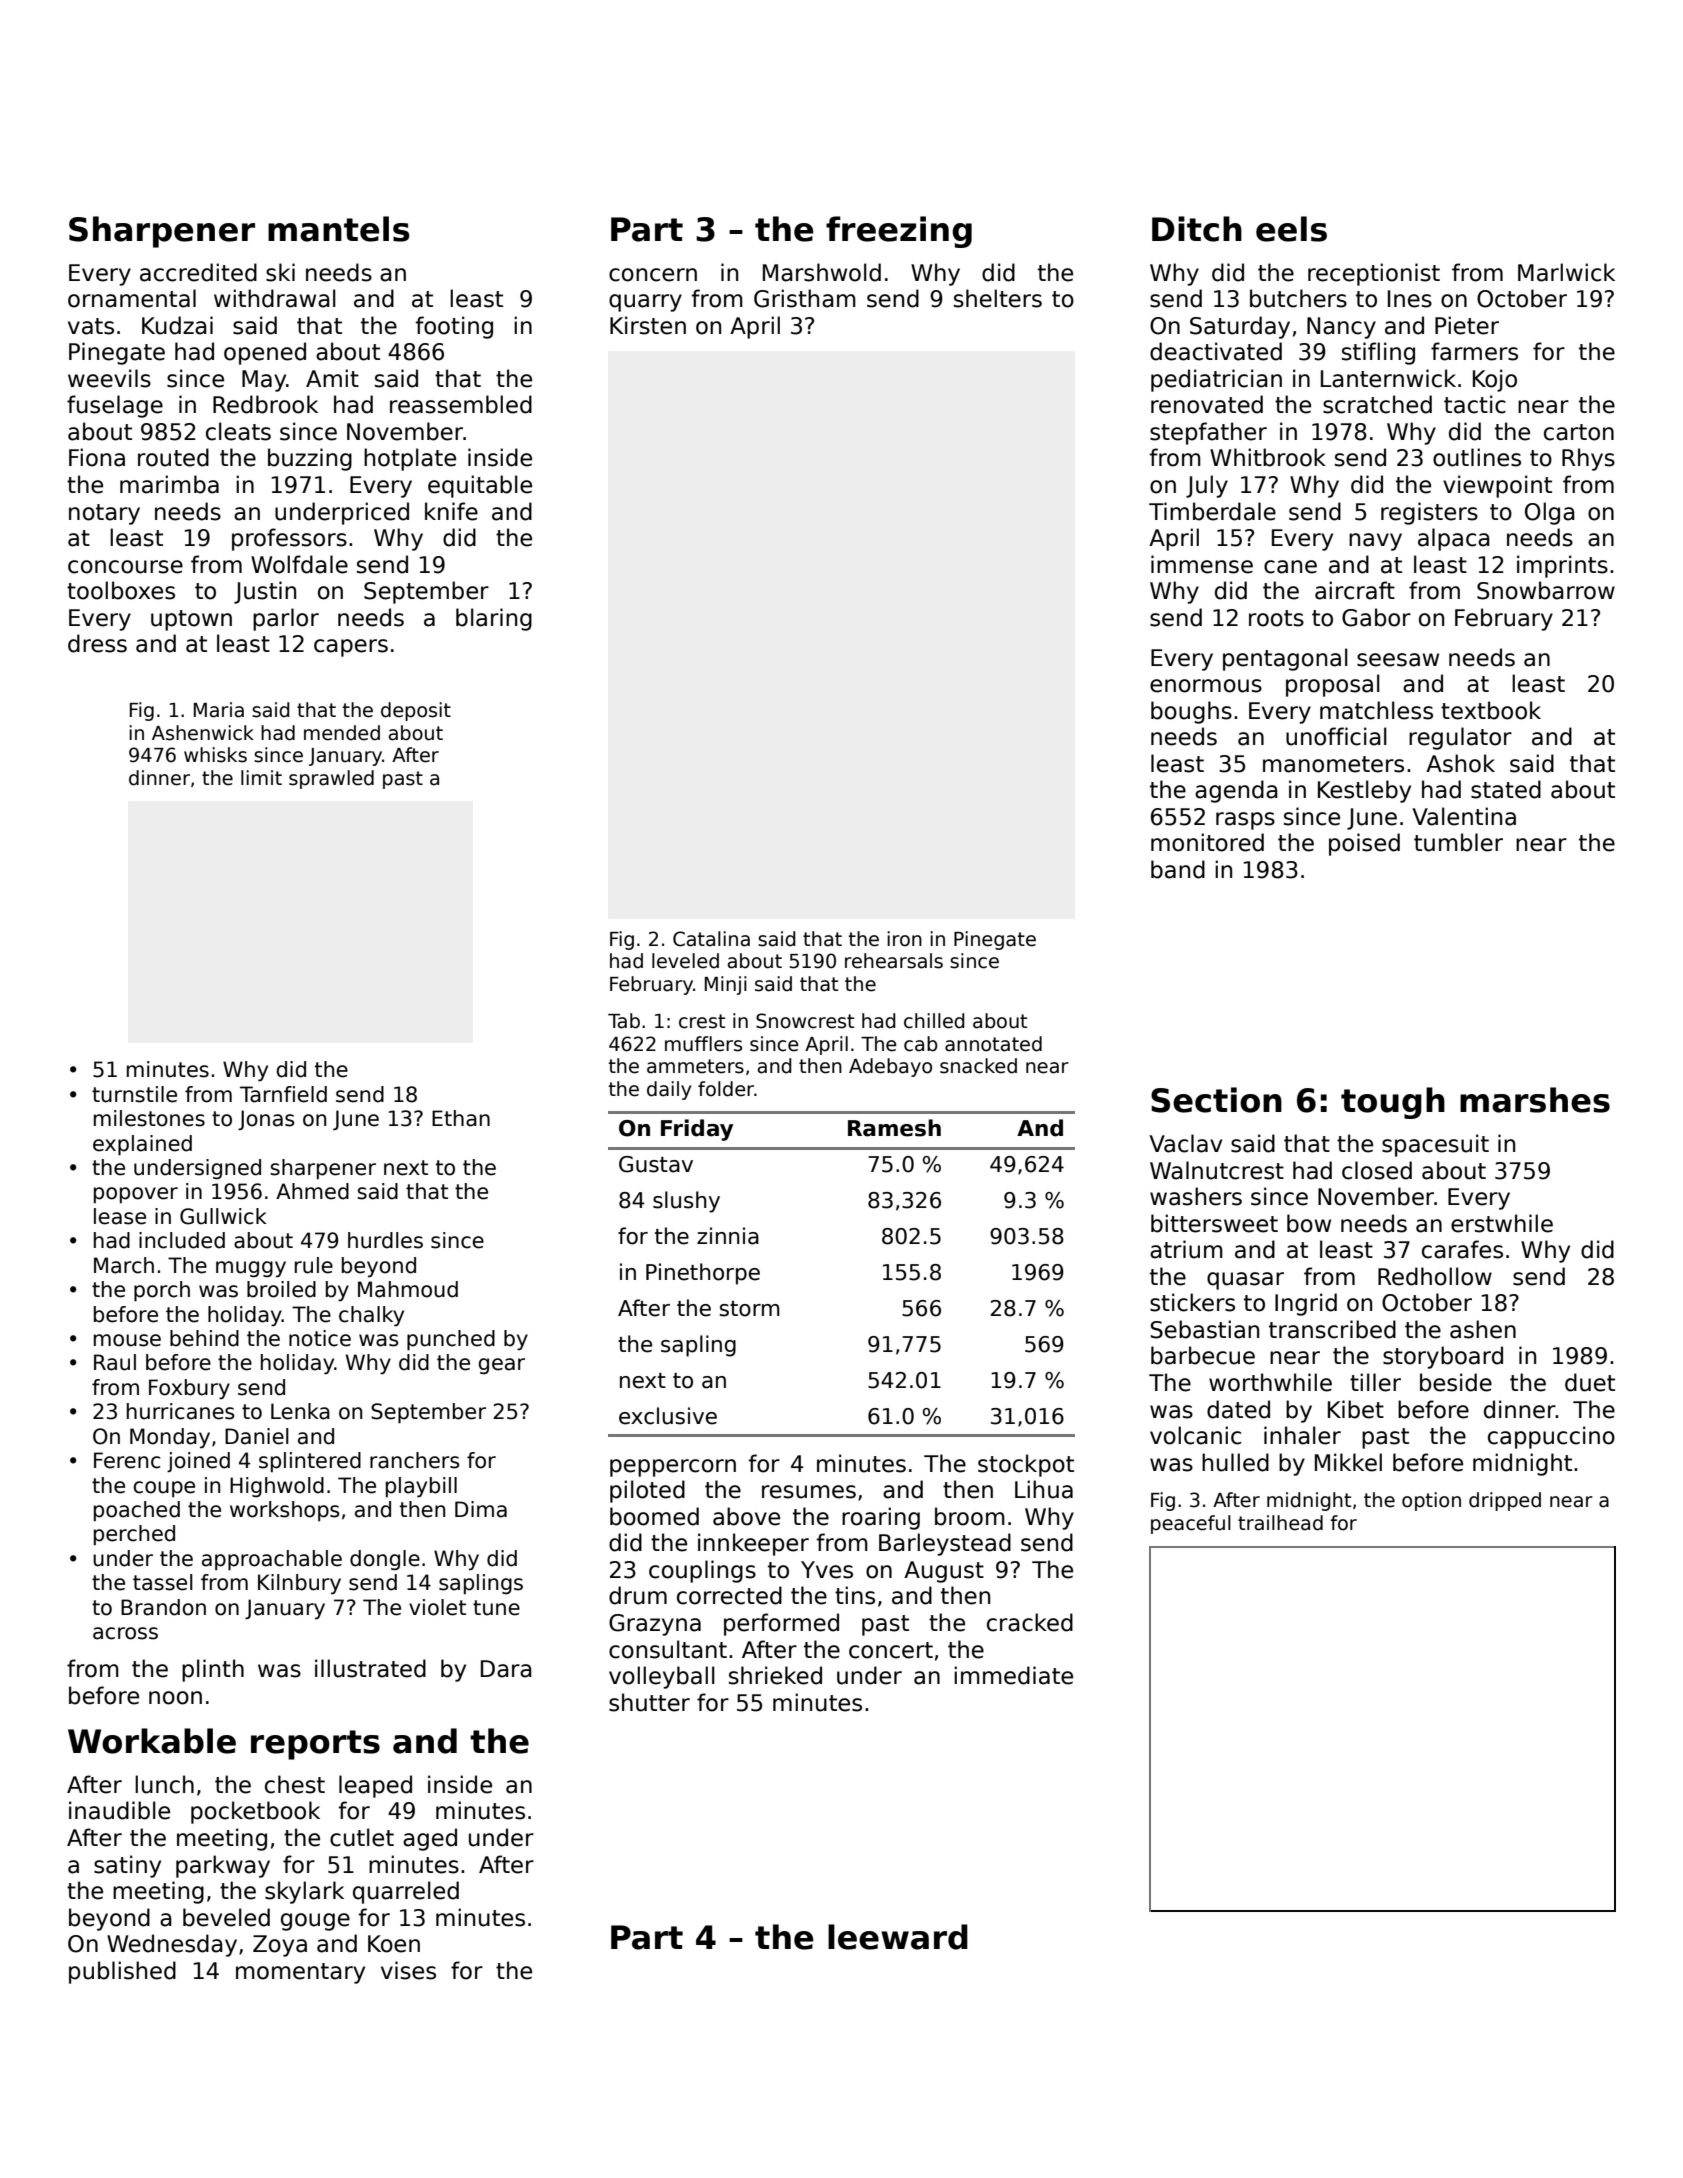 The image size is (1683, 2178). Describe the element at coordinates (430, 1839) in the screenshot. I see `aged` at that location.
